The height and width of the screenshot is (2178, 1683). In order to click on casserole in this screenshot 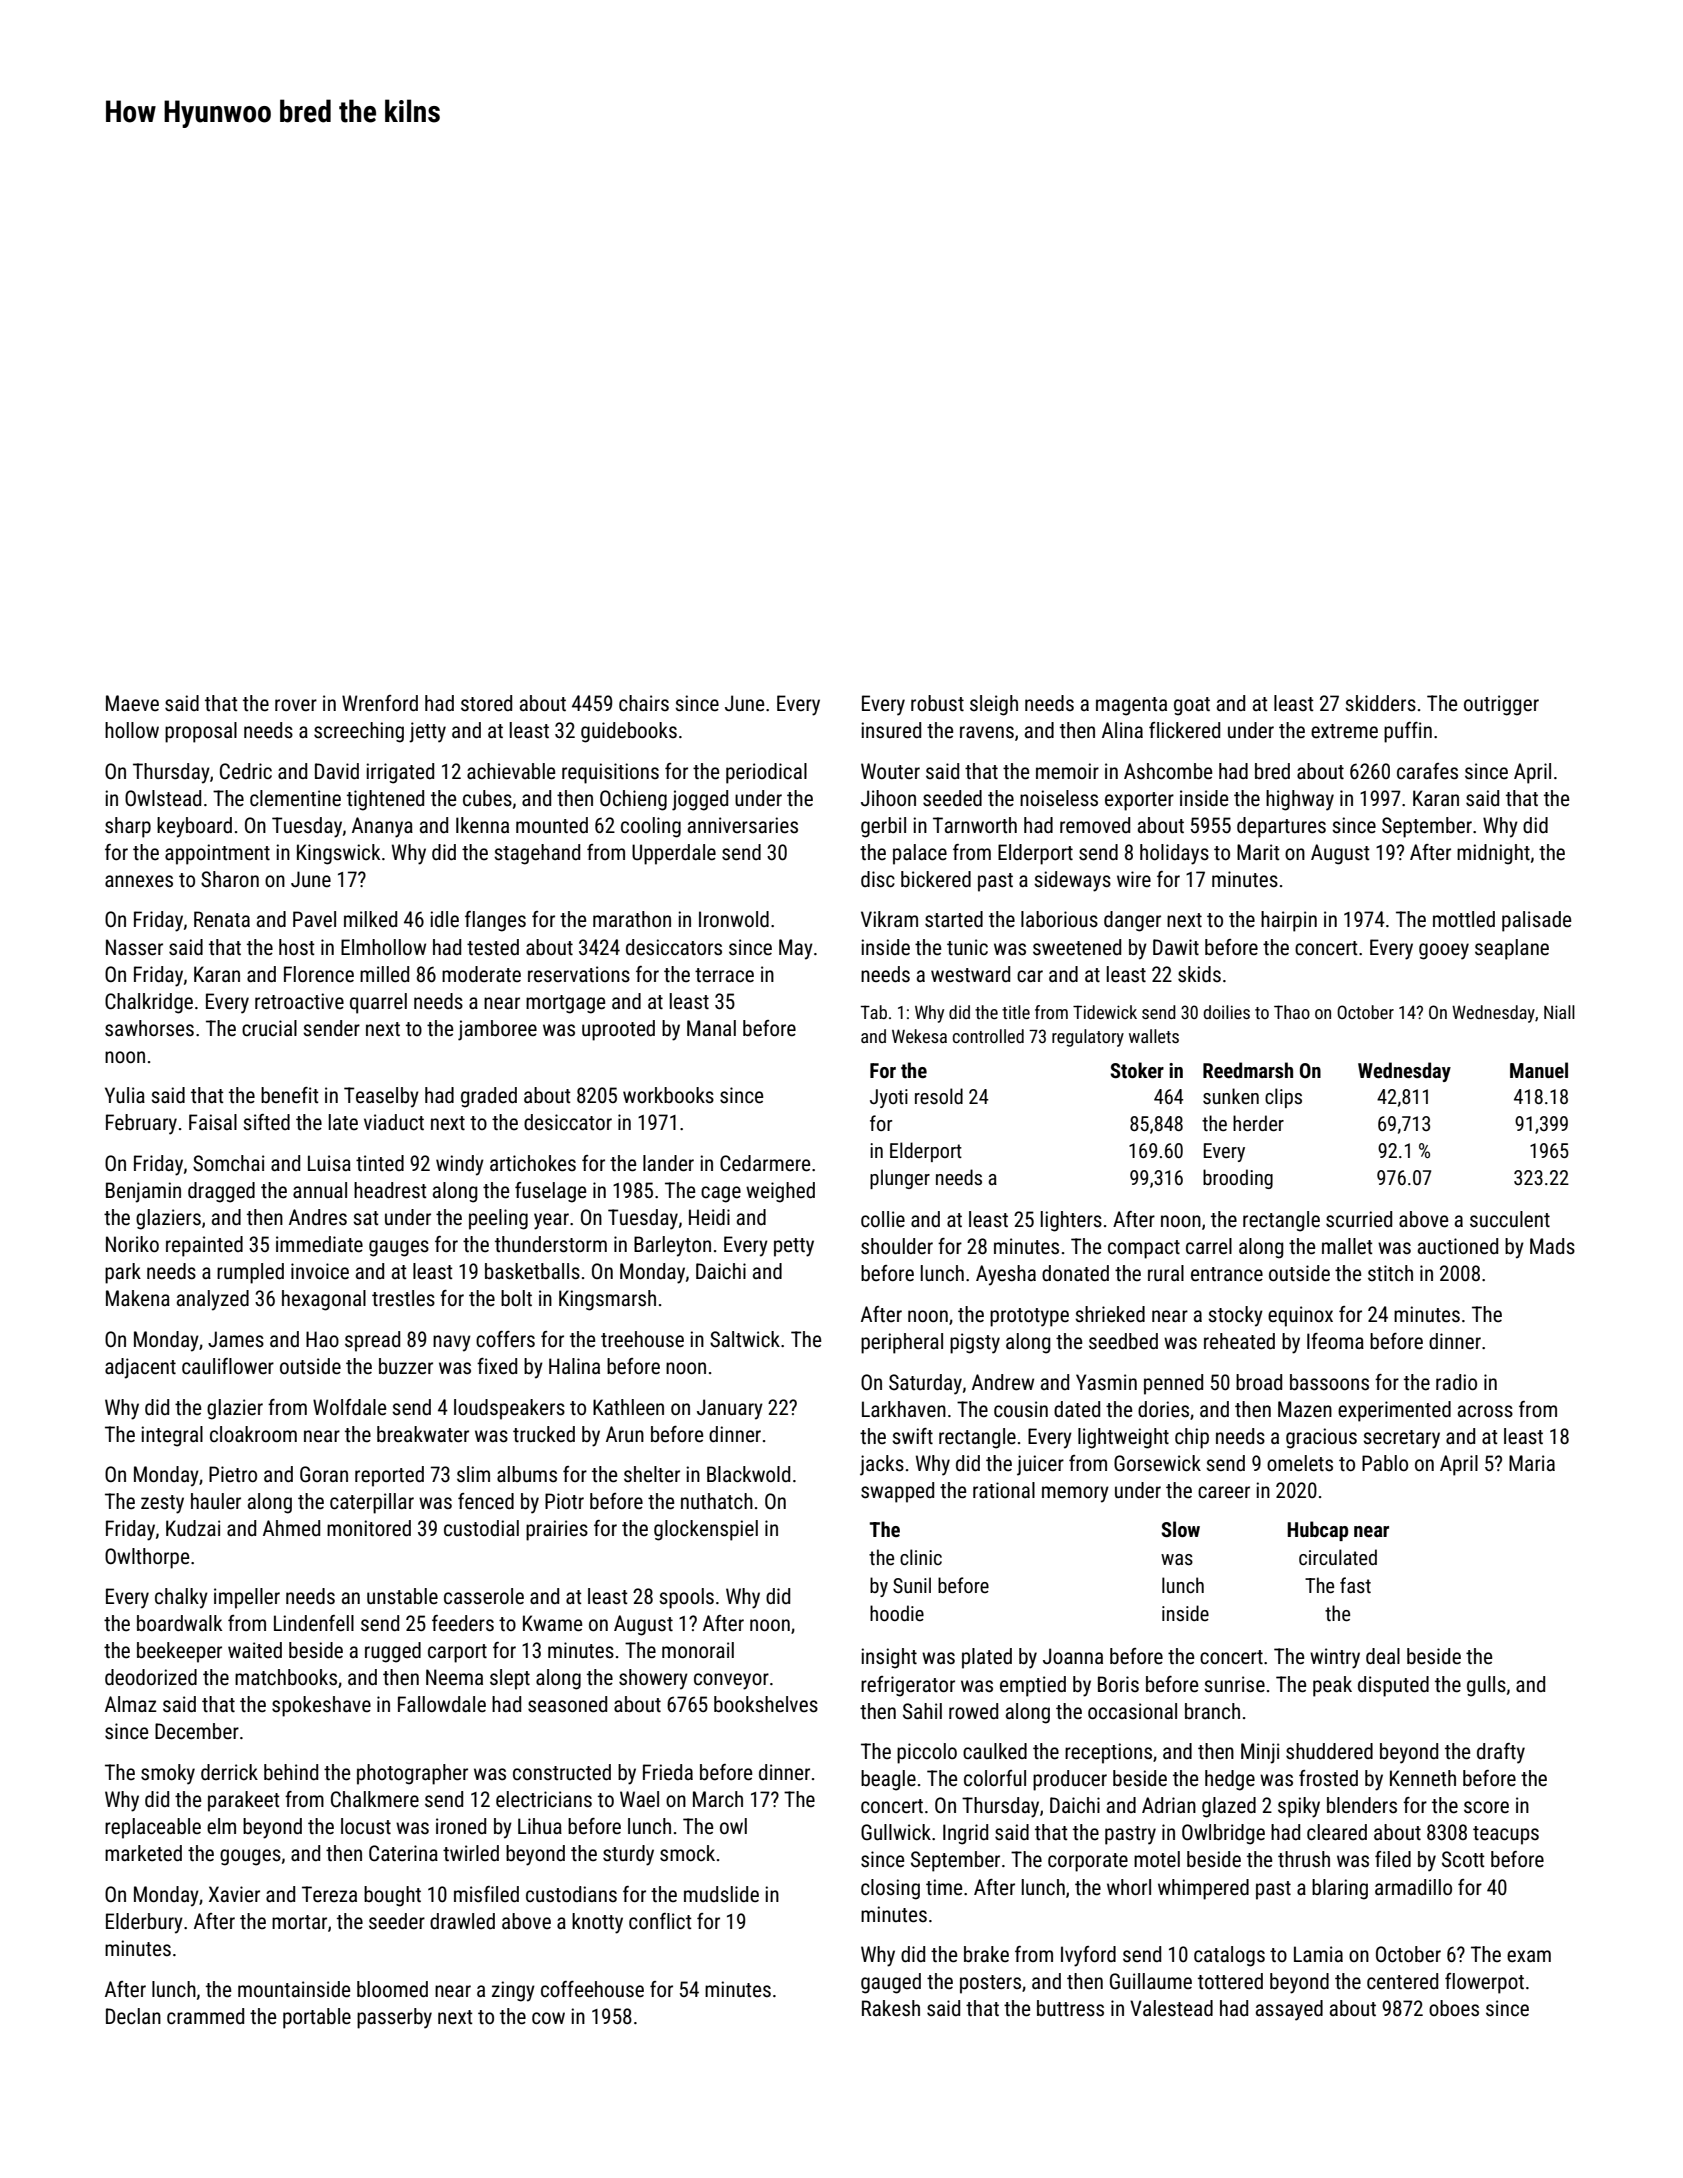, I will do `click(484, 1596)`.
